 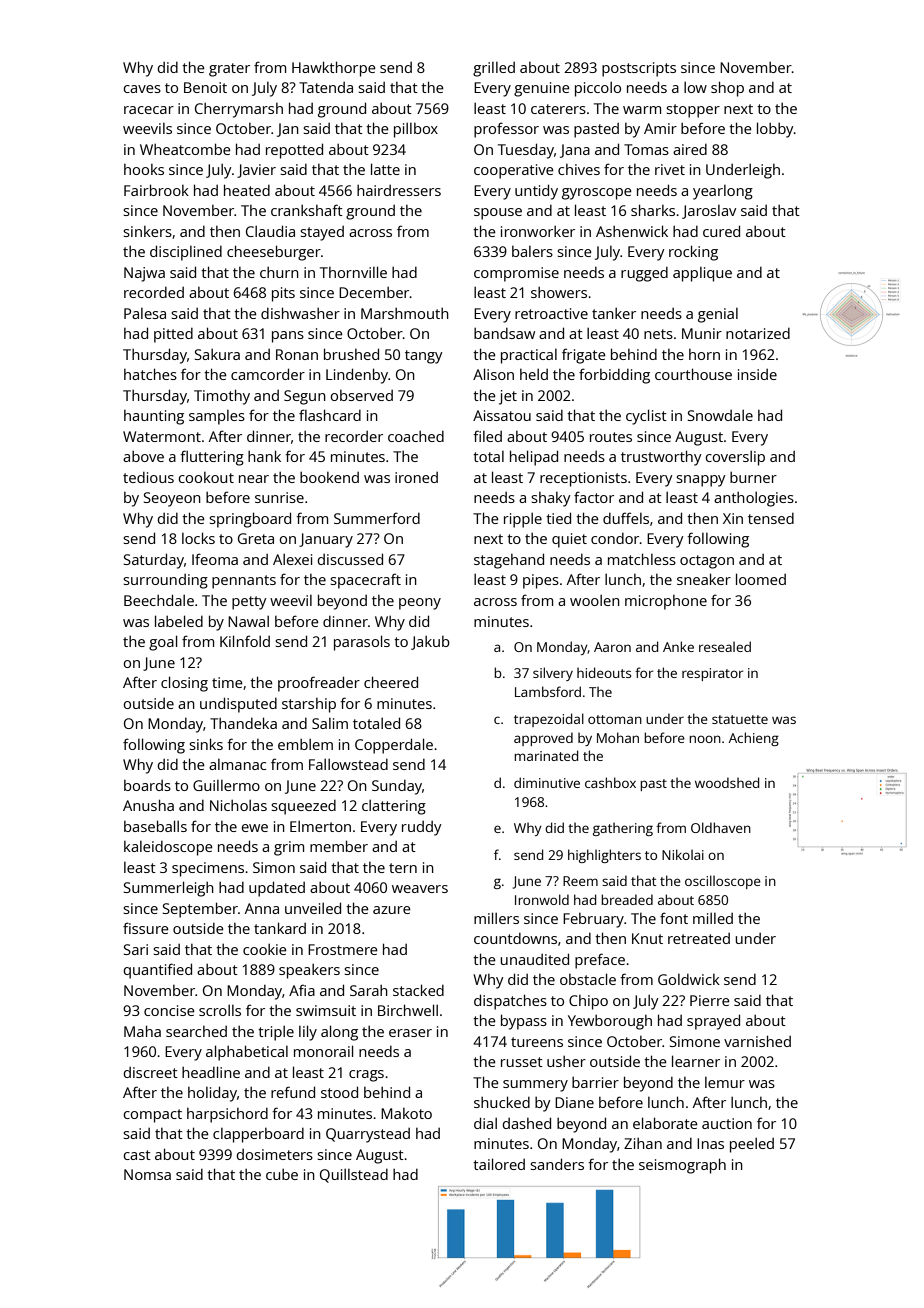 What do you see at coordinates (293, 1092) in the screenshot?
I see `refund` at bounding box center [293, 1092].
